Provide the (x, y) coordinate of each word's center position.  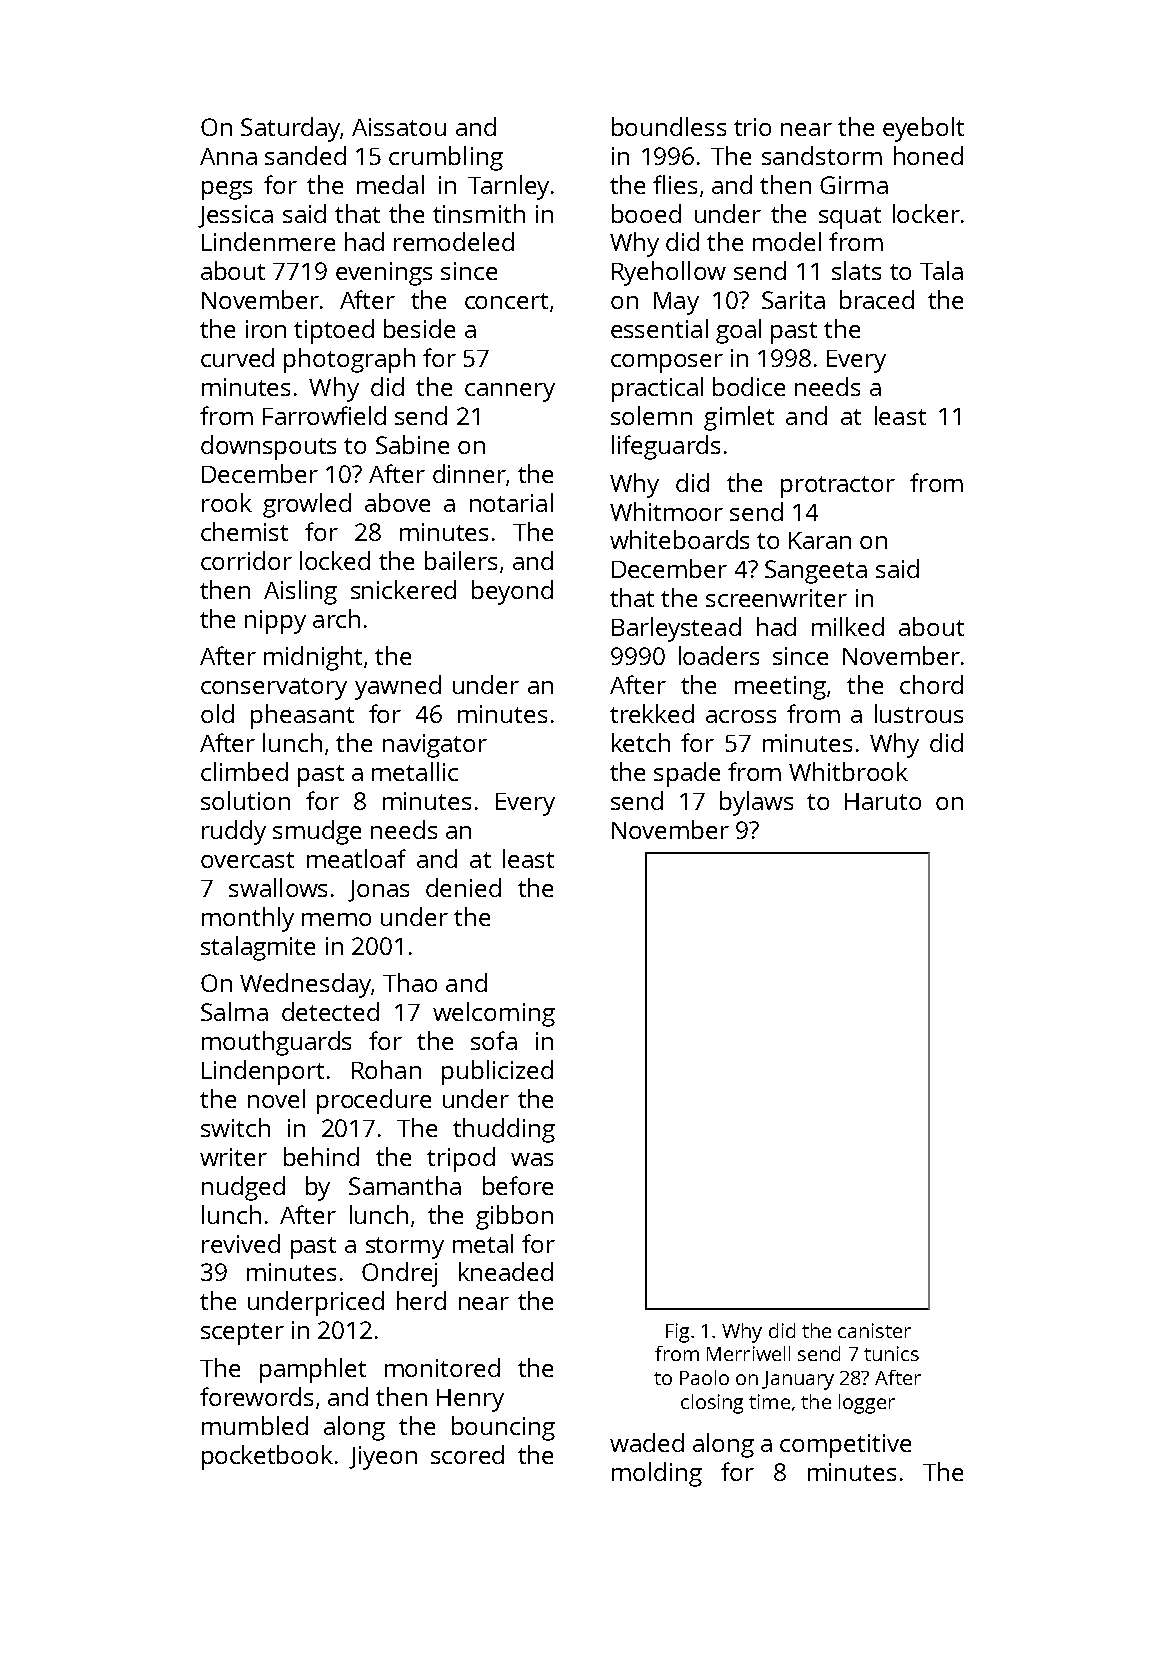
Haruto (883, 801)
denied (463, 887)
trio (752, 127)
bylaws (756, 803)
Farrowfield (324, 415)
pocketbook (267, 1457)
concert (506, 301)
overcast (247, 860)
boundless (669, 126)
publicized (497, 1072)
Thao (410, 982)
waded (647, 1442)
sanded (305, 155)
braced (877, 299)
